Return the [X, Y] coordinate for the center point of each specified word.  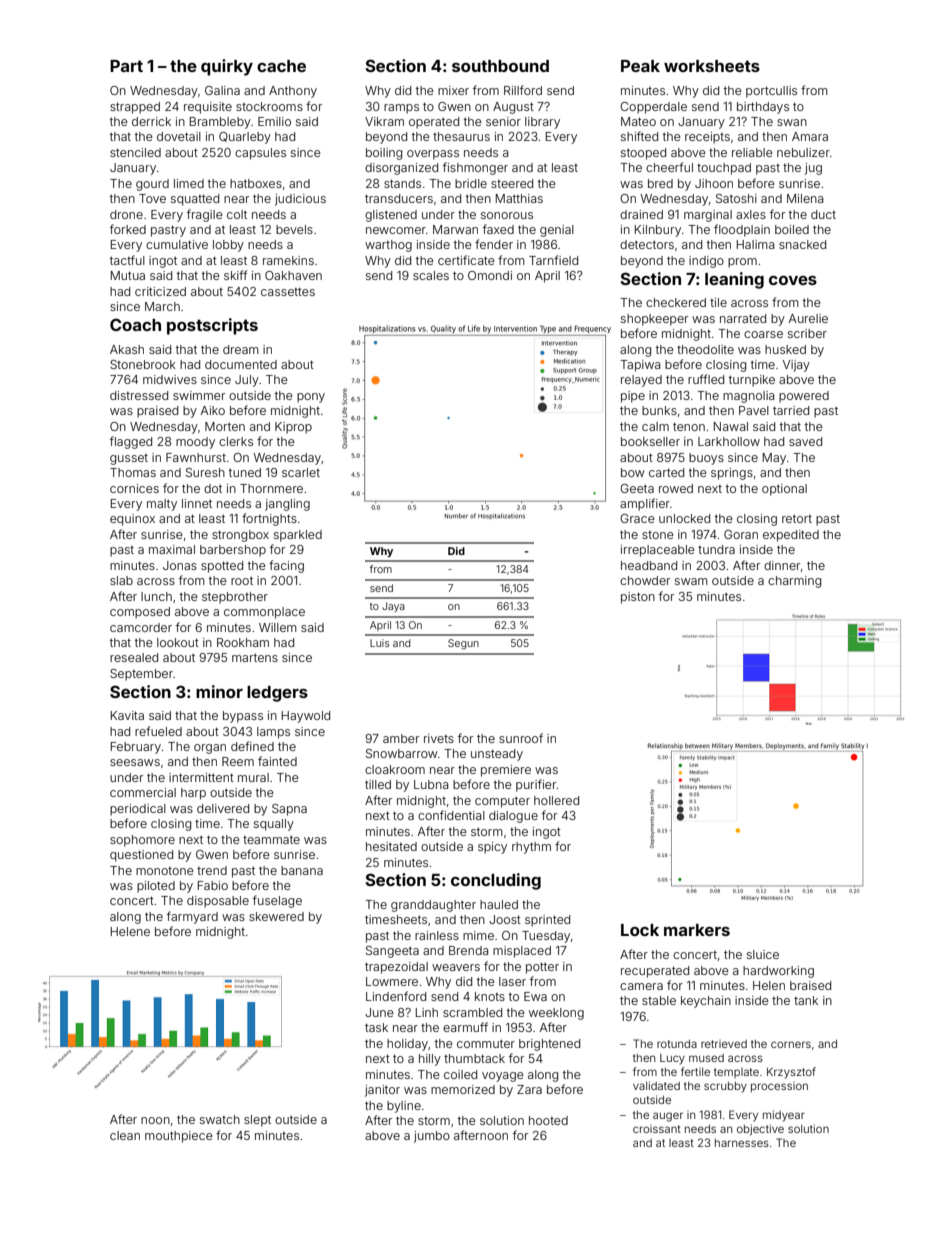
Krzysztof [791, 1073]
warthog [388, 246]
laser [512, 981]
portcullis [771, 92]
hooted [548, 1120]
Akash [127, 349]
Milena [805, 198]
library [542, 123]
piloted [156, 887]
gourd [152, 185]
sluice [763, 954]
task [376, 1027]
